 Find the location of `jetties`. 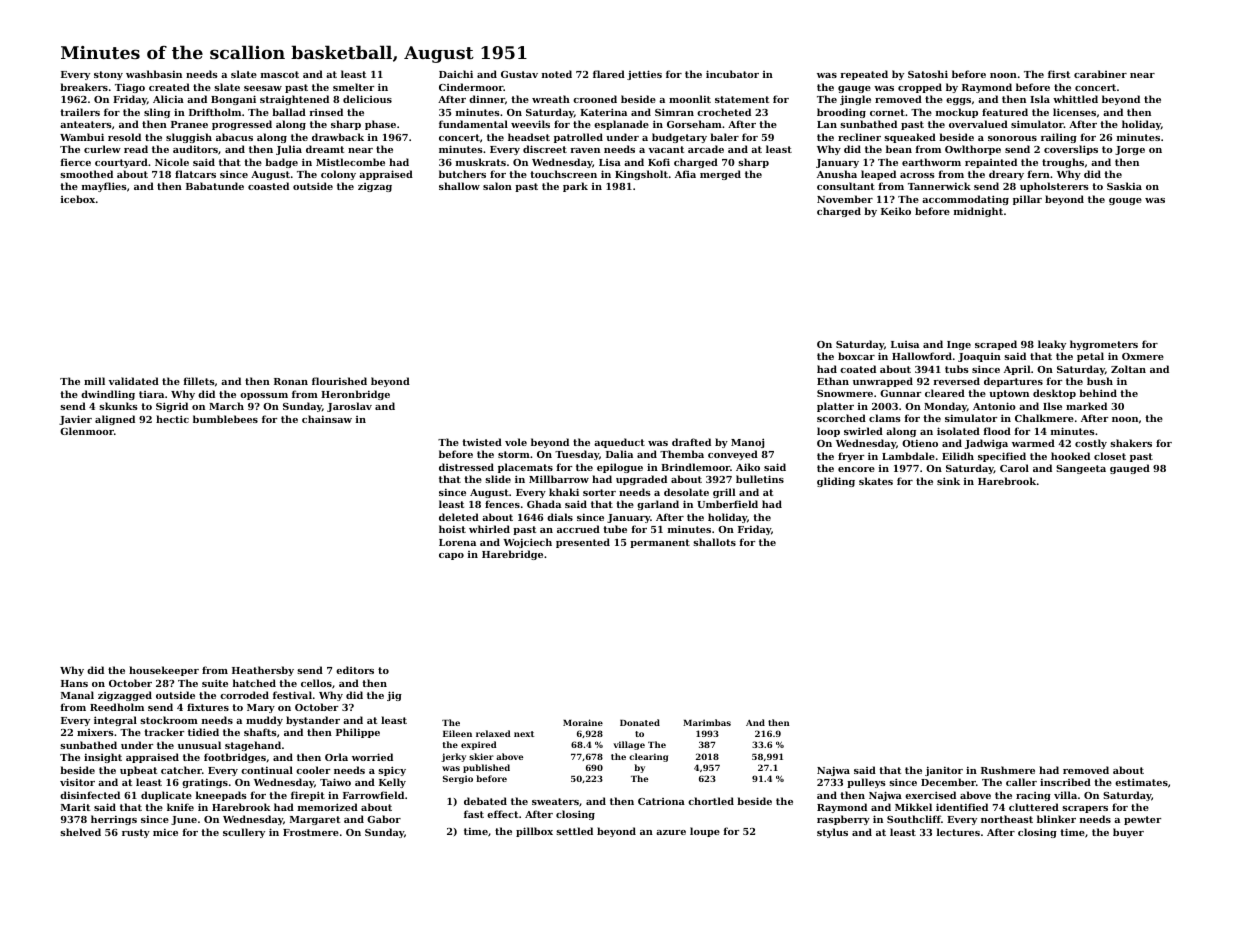

jetties is located at coordinates (644, 75).
